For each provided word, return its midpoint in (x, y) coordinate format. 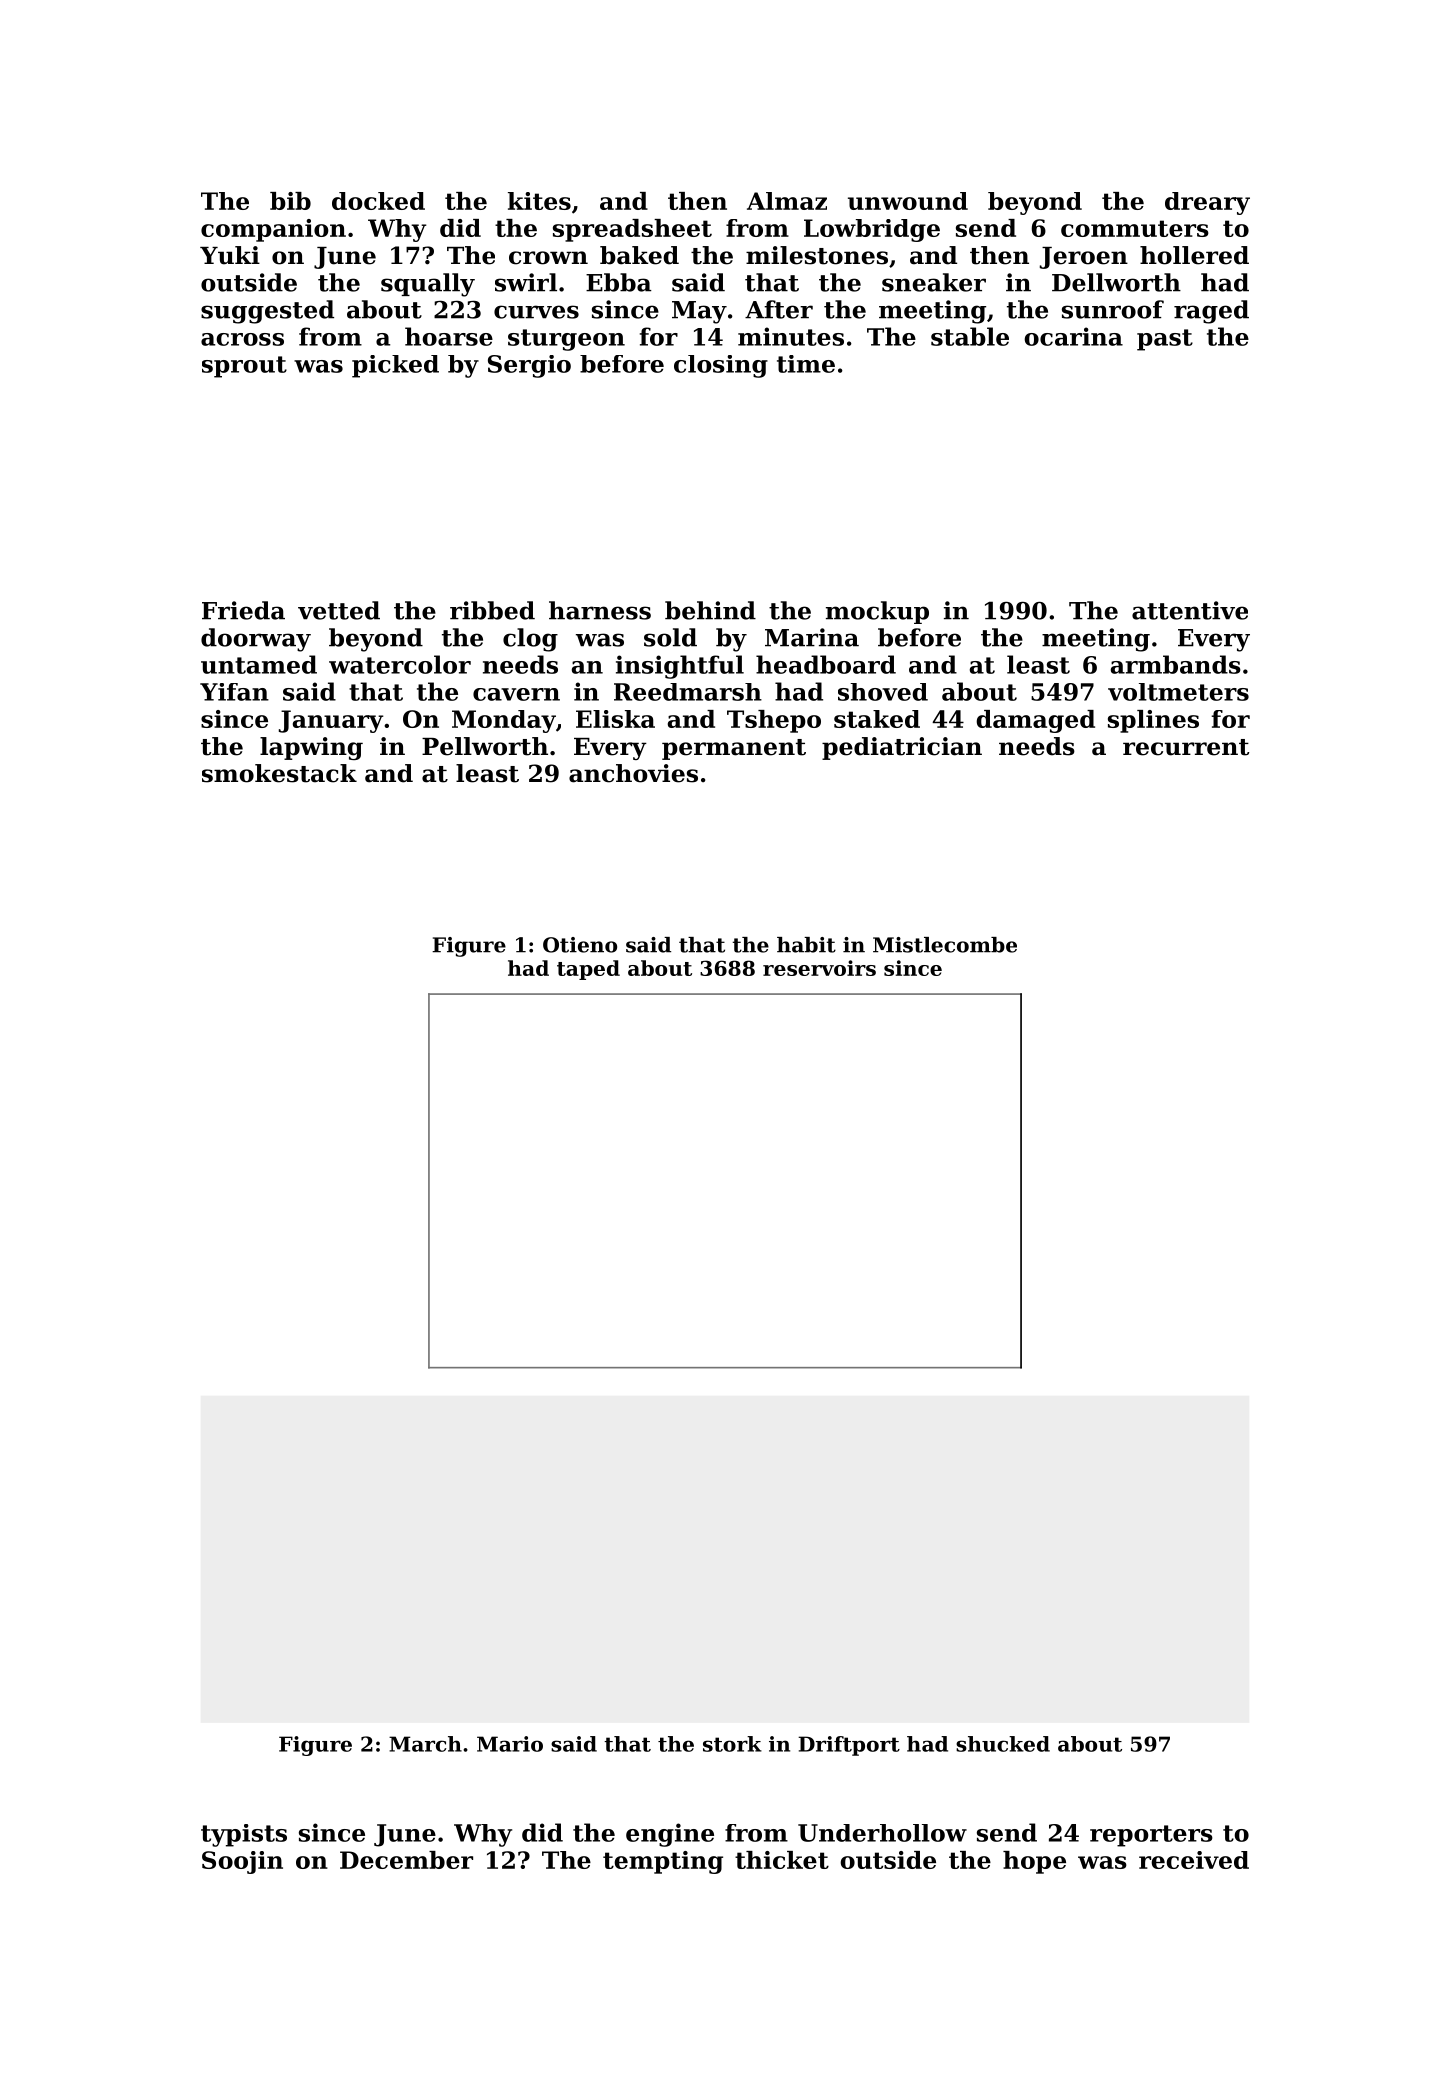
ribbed (492, 610)
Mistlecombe (945, 945)
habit (806, 945)
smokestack (279, 773)
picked (395, 366)
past (1165, 340)
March (425, 1744)
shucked (1003, 1744)
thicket (782, 1860)
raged (1211, 312)
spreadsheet (632, 230)
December (406, 1860)
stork (732, 1744)
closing (721, 366)
